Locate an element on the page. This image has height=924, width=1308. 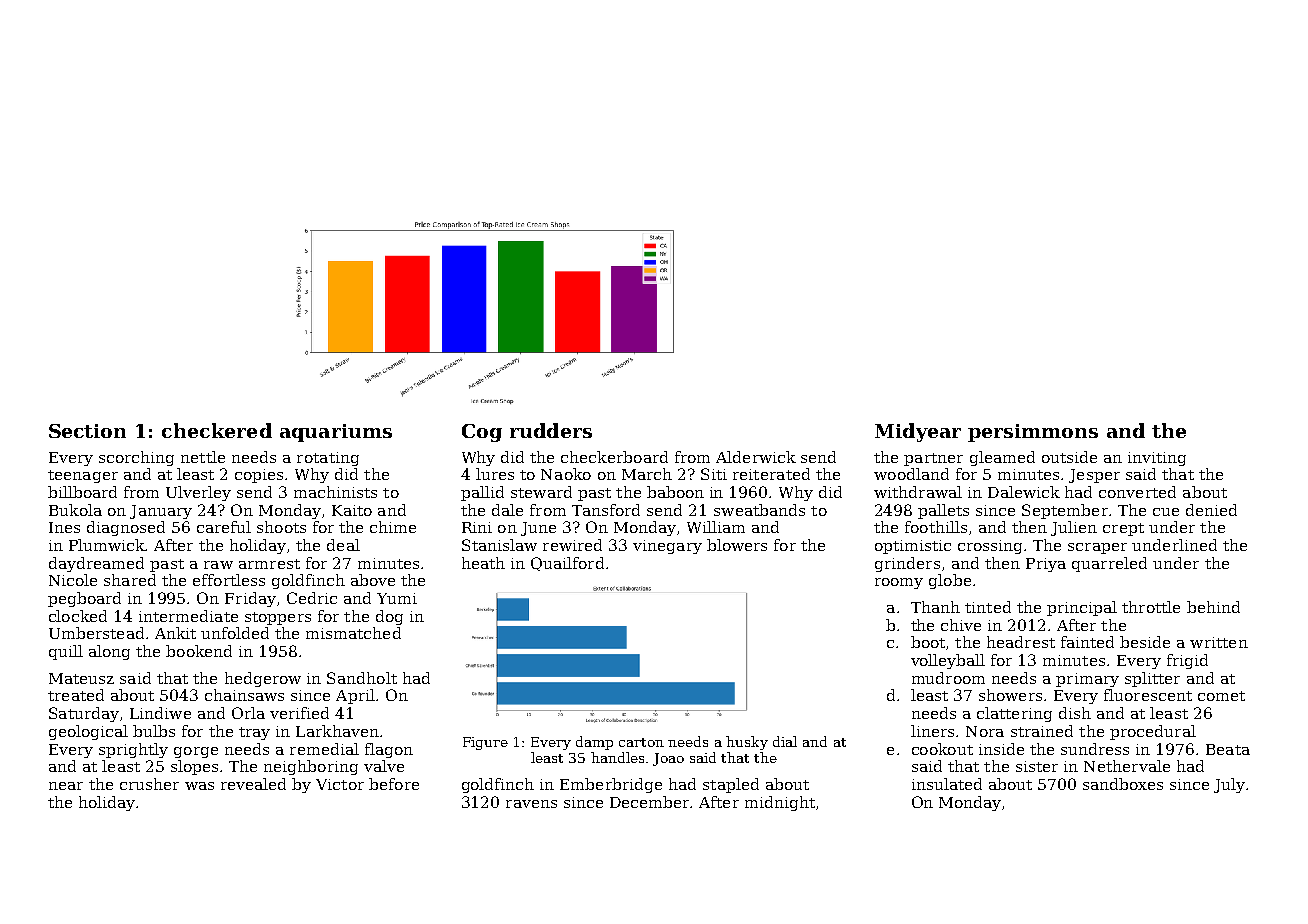
quarreled is located at coordinates (1109, 564).
